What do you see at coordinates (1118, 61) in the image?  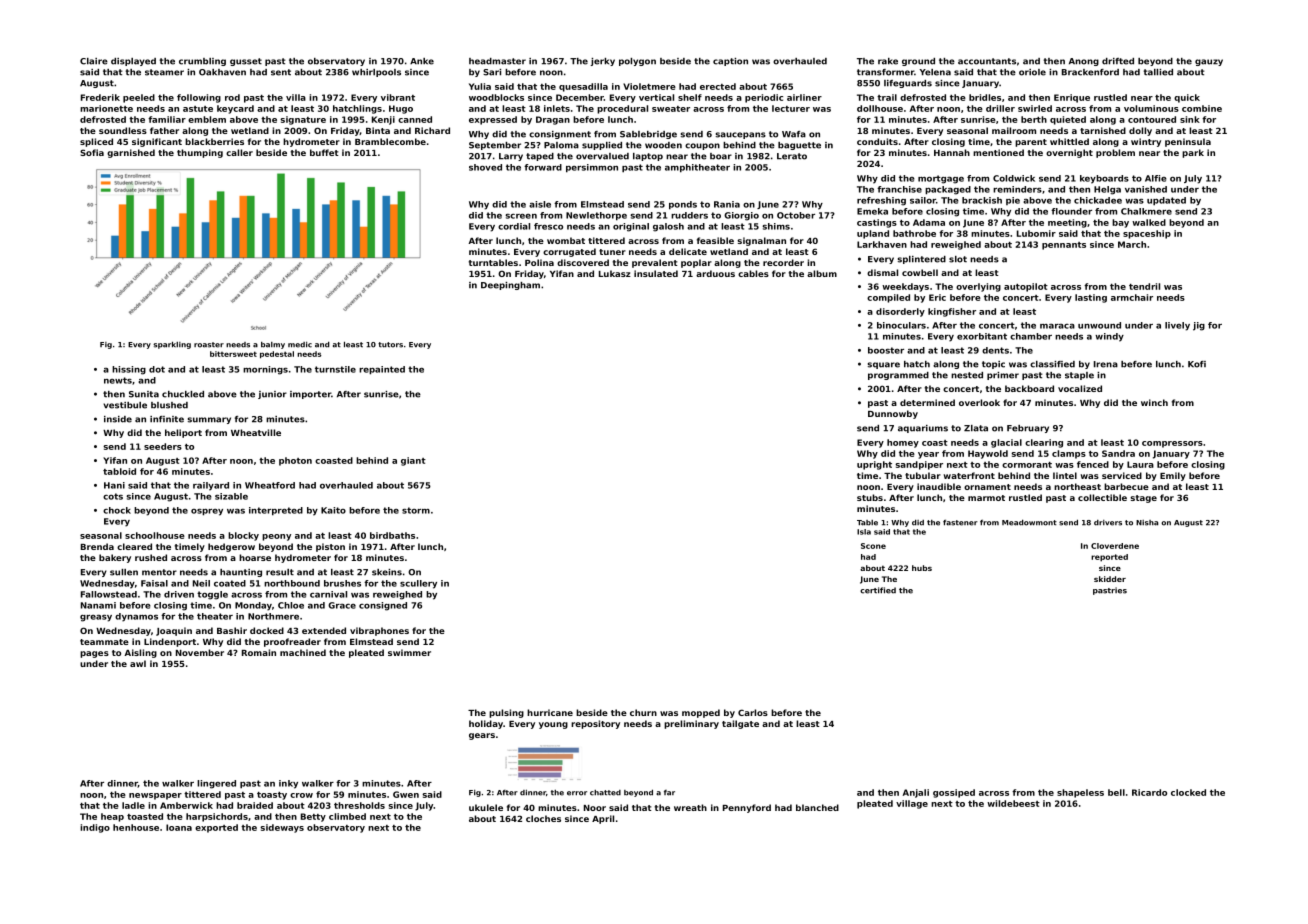 I see `drifted` at bounding box center [1118, 61].
